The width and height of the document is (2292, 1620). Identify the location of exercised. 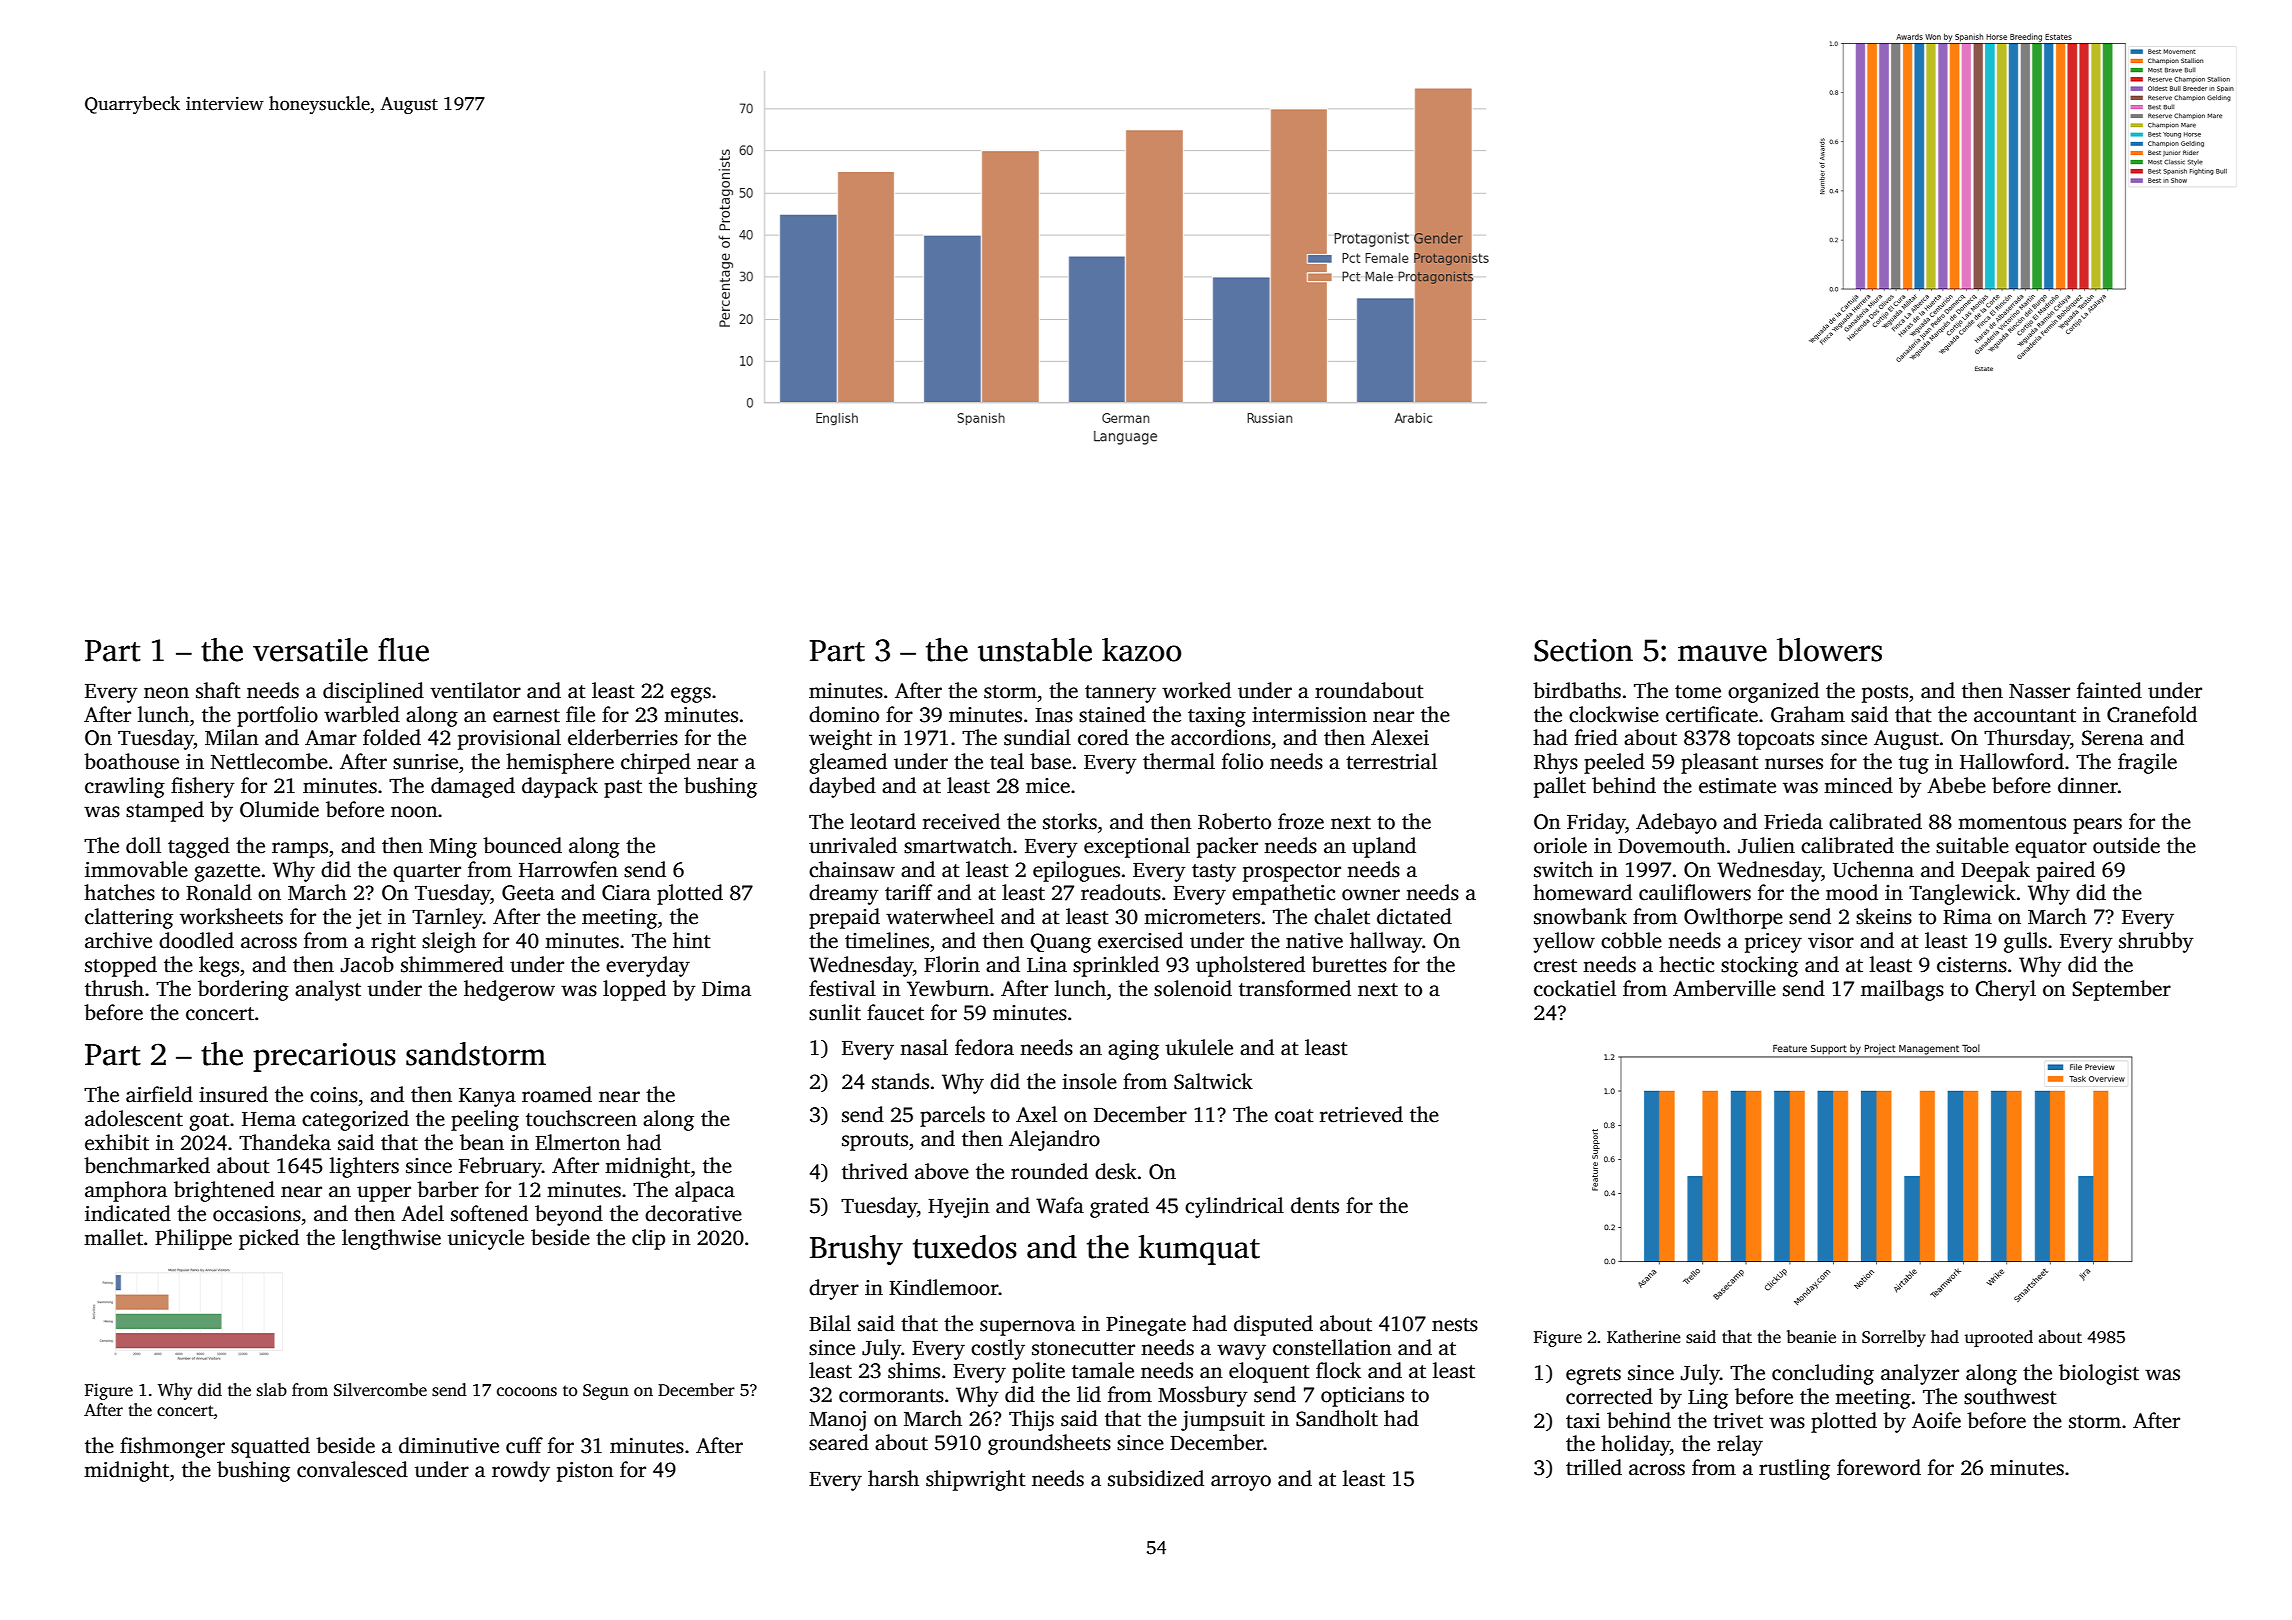
(1140, 940).
